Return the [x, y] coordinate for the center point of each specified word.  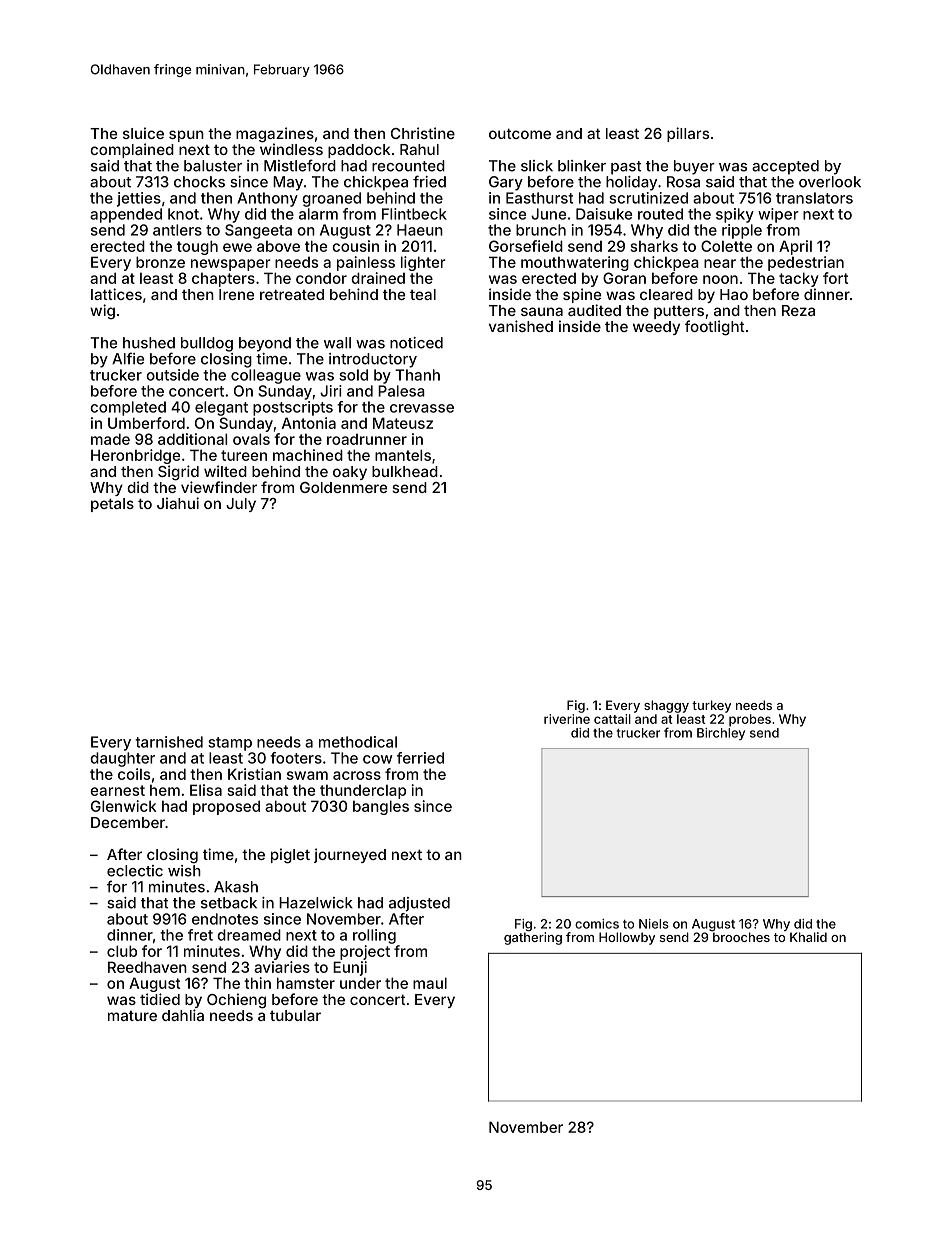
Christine [423, 133]
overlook [830, 182]
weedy [656, 328]
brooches [741, 937]
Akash [236, 887]
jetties [139, 199]
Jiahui [178, 503]
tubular [295, 1015]
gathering [533, 938]
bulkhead [405, 471]
